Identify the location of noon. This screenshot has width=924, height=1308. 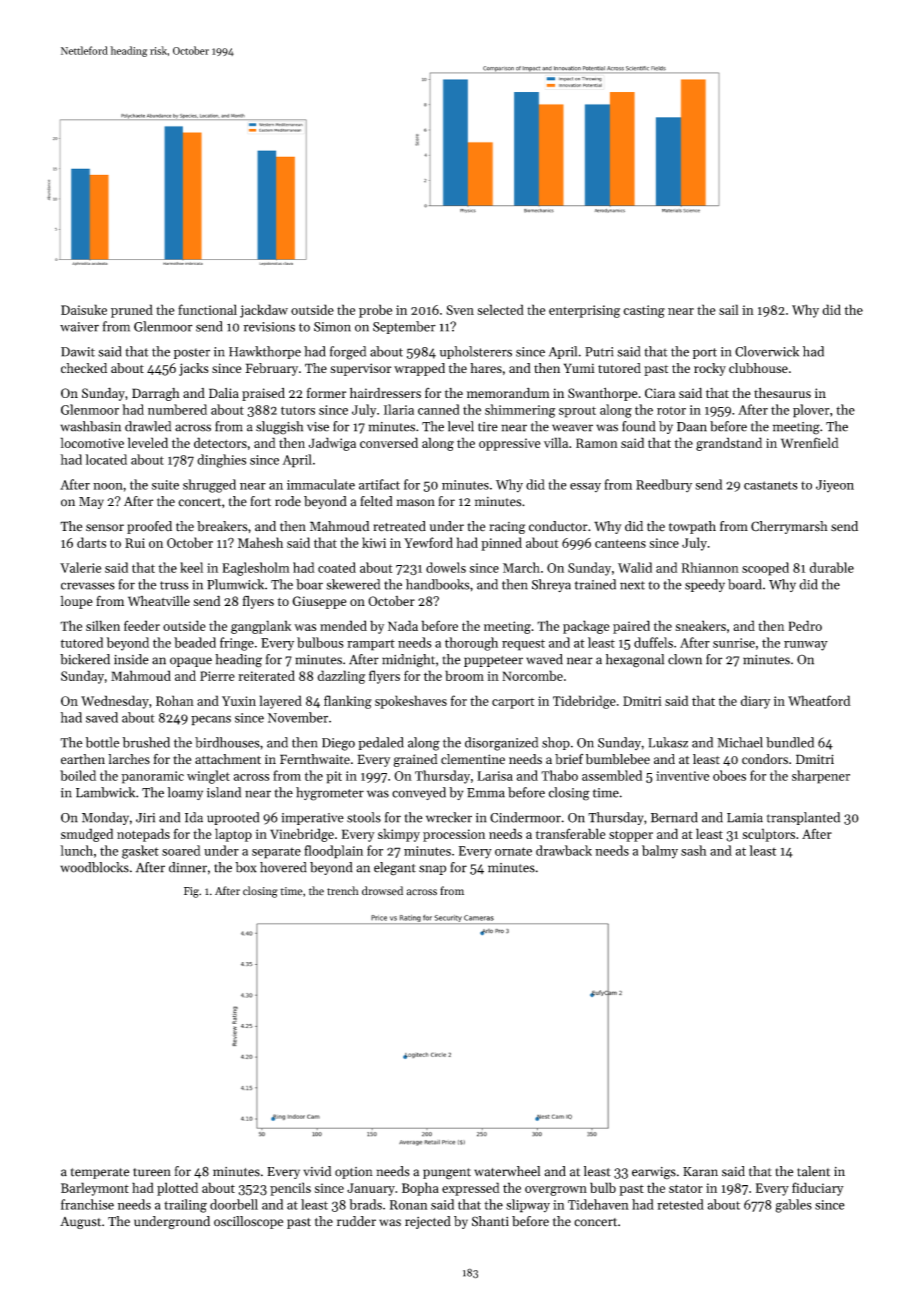
(108, 486).
